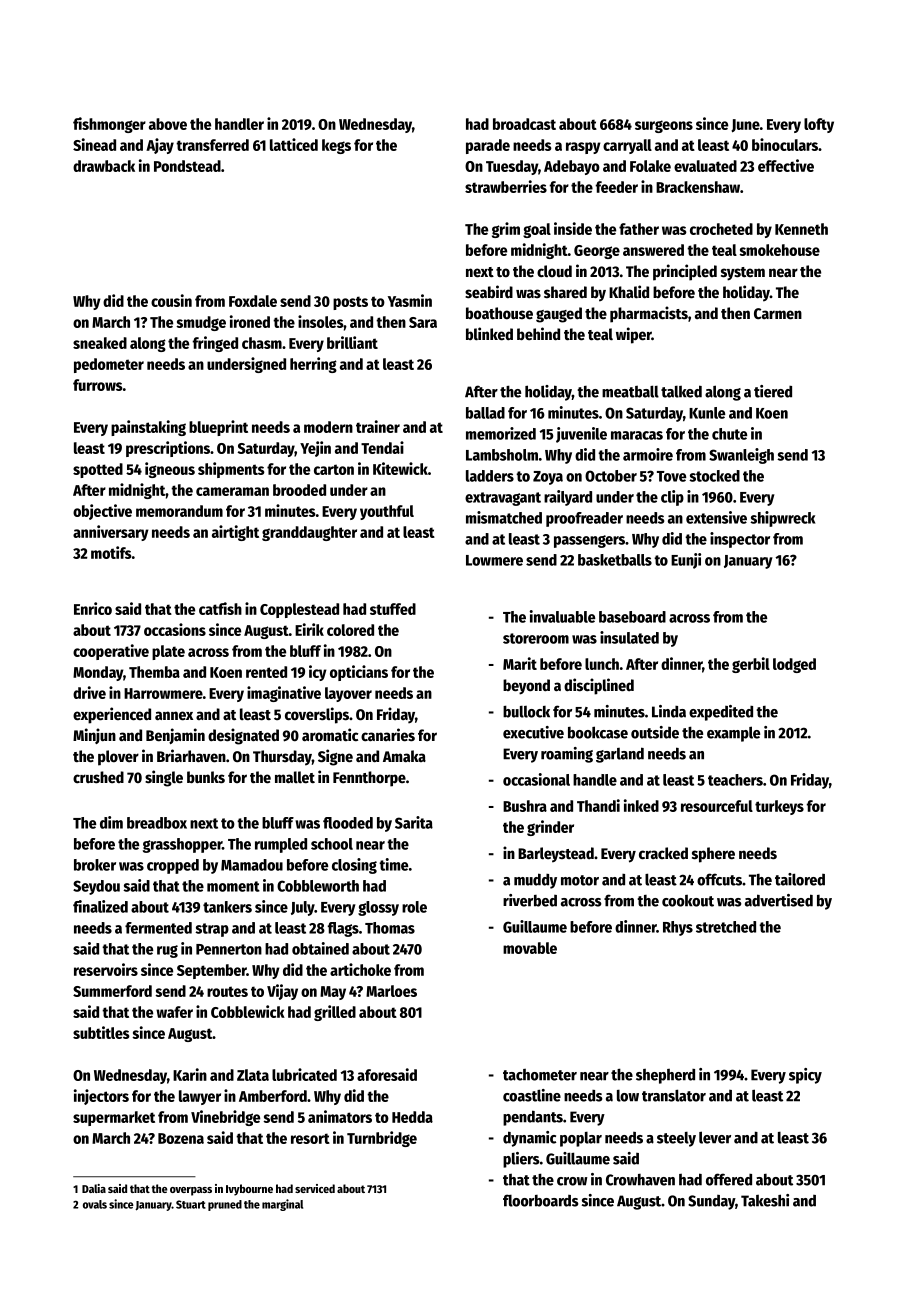  What do you see at coordinates (404, 756) in the page?
I see `Amaka` at bounding box center [404, 756].
